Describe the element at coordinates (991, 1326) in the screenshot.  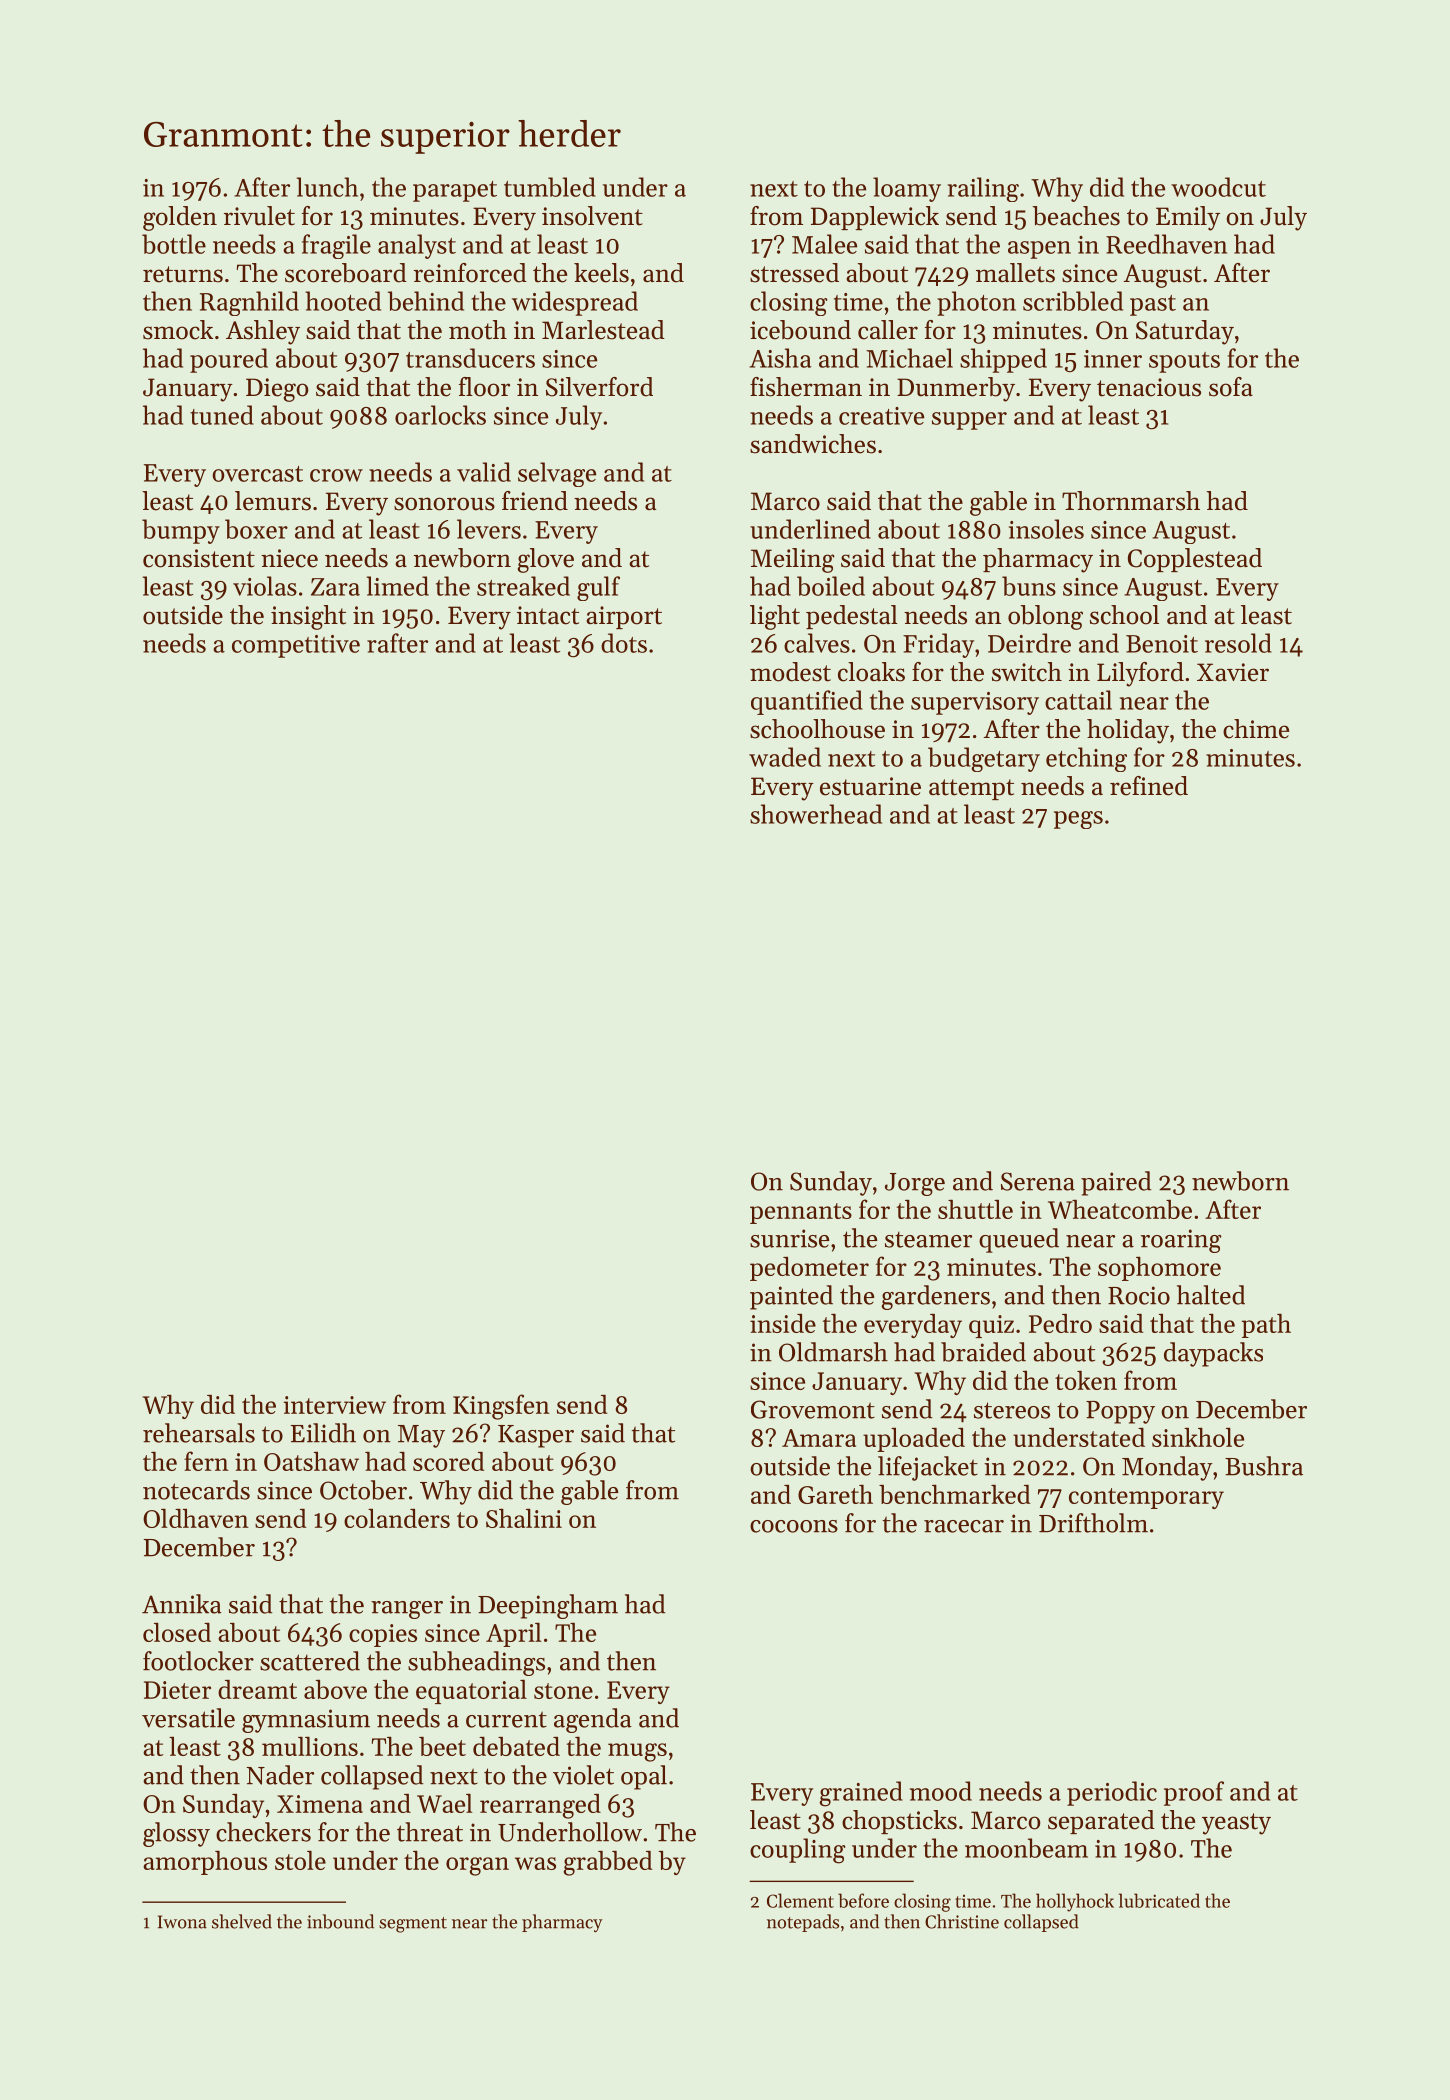
I see `quiz` at that location.
